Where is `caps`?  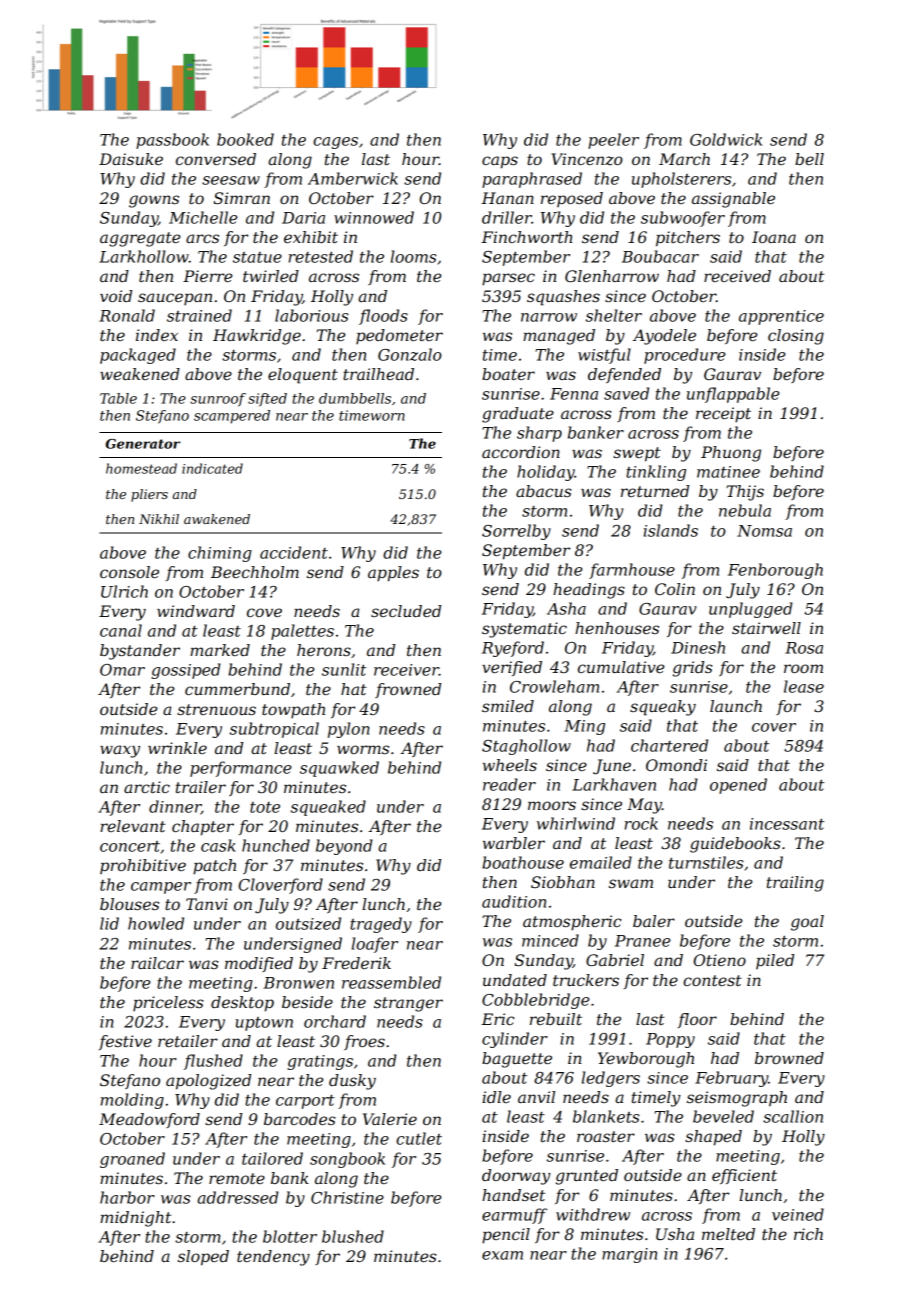 caps is located at coordinates (500, 162).
